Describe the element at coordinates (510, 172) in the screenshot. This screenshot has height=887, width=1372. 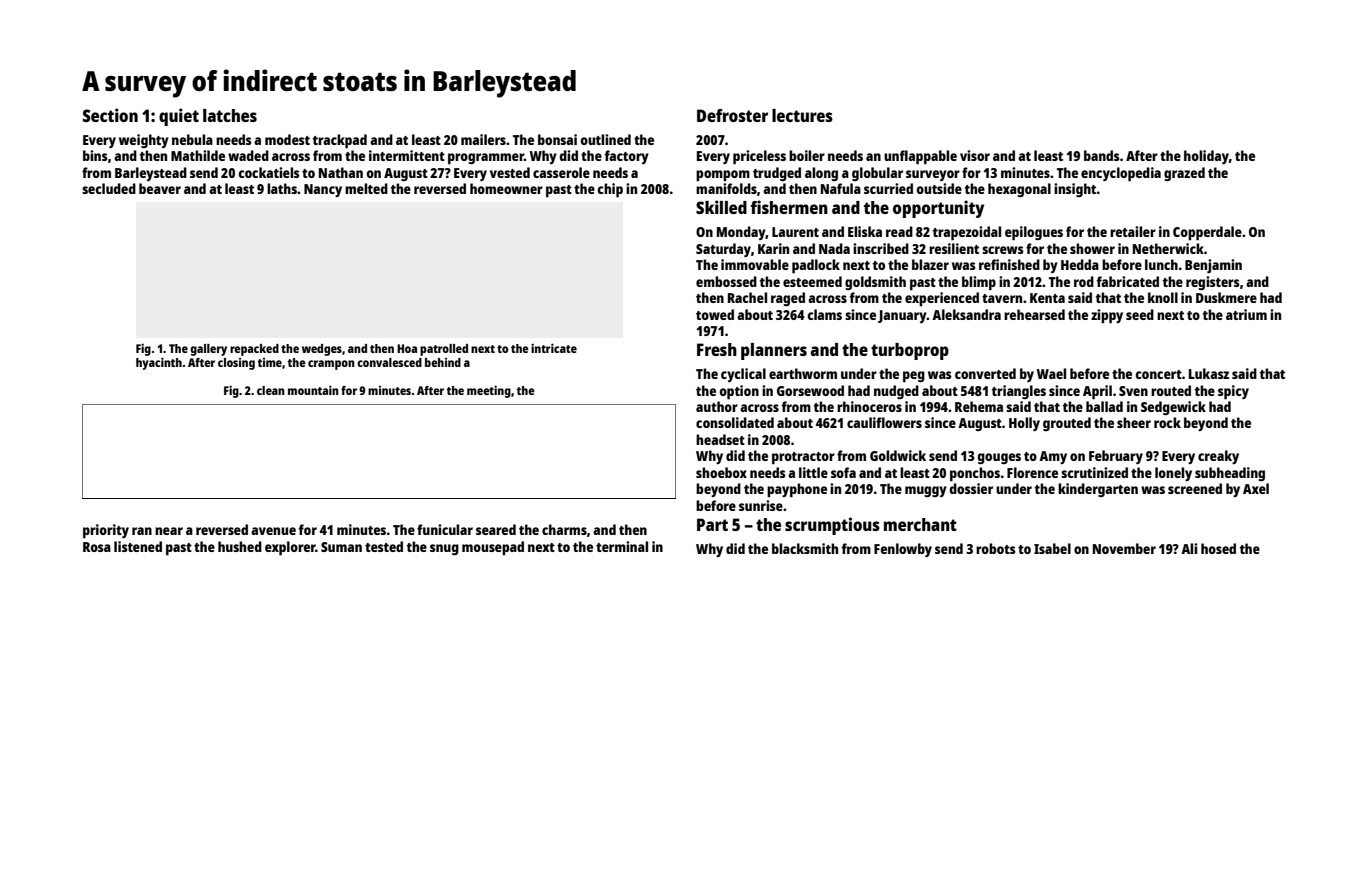
I see `vested` at that location.
